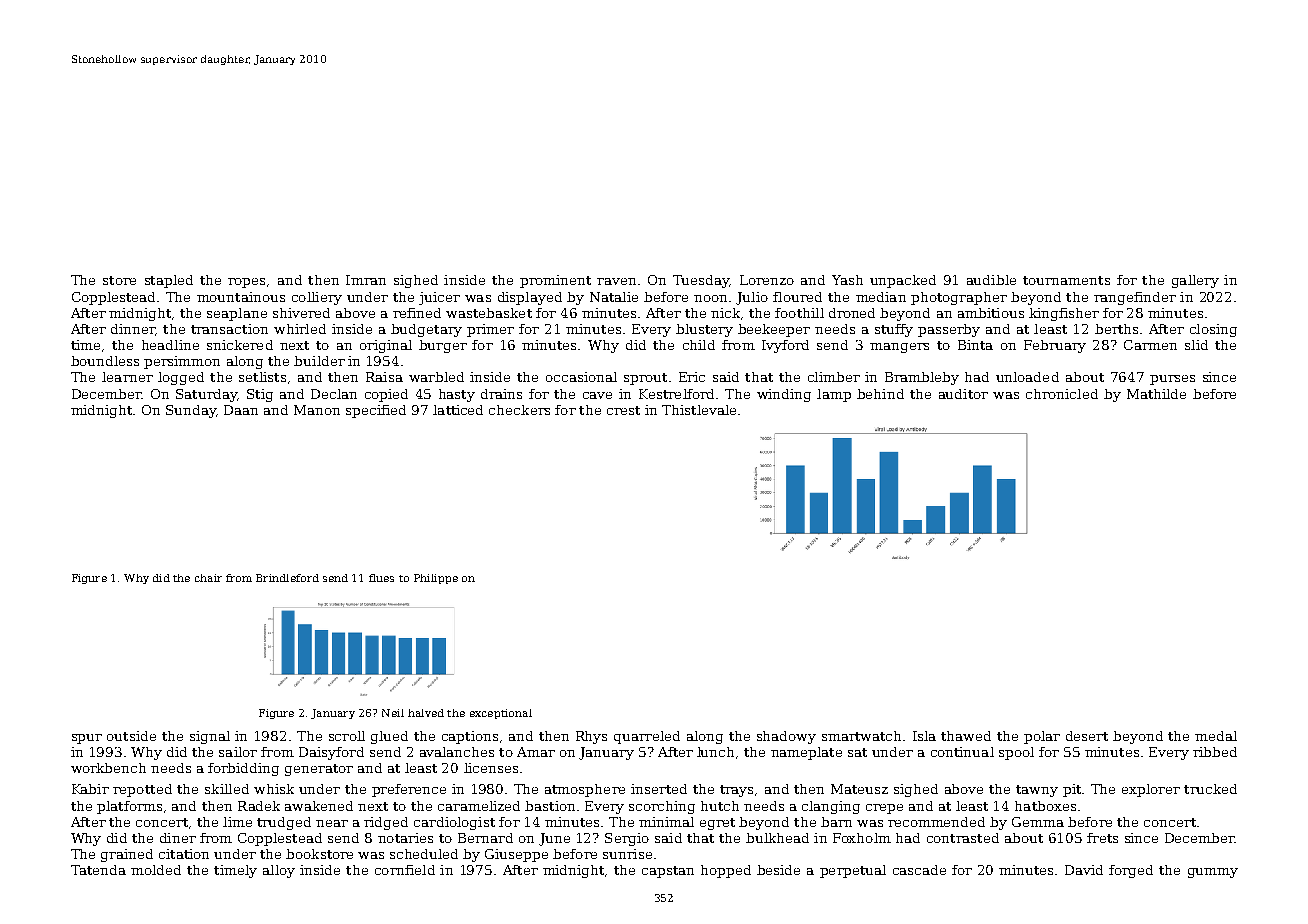 This page has width=1308, height=924. Describe the element at coordinates (623, 410) in the page. I see `crest` at that location.
